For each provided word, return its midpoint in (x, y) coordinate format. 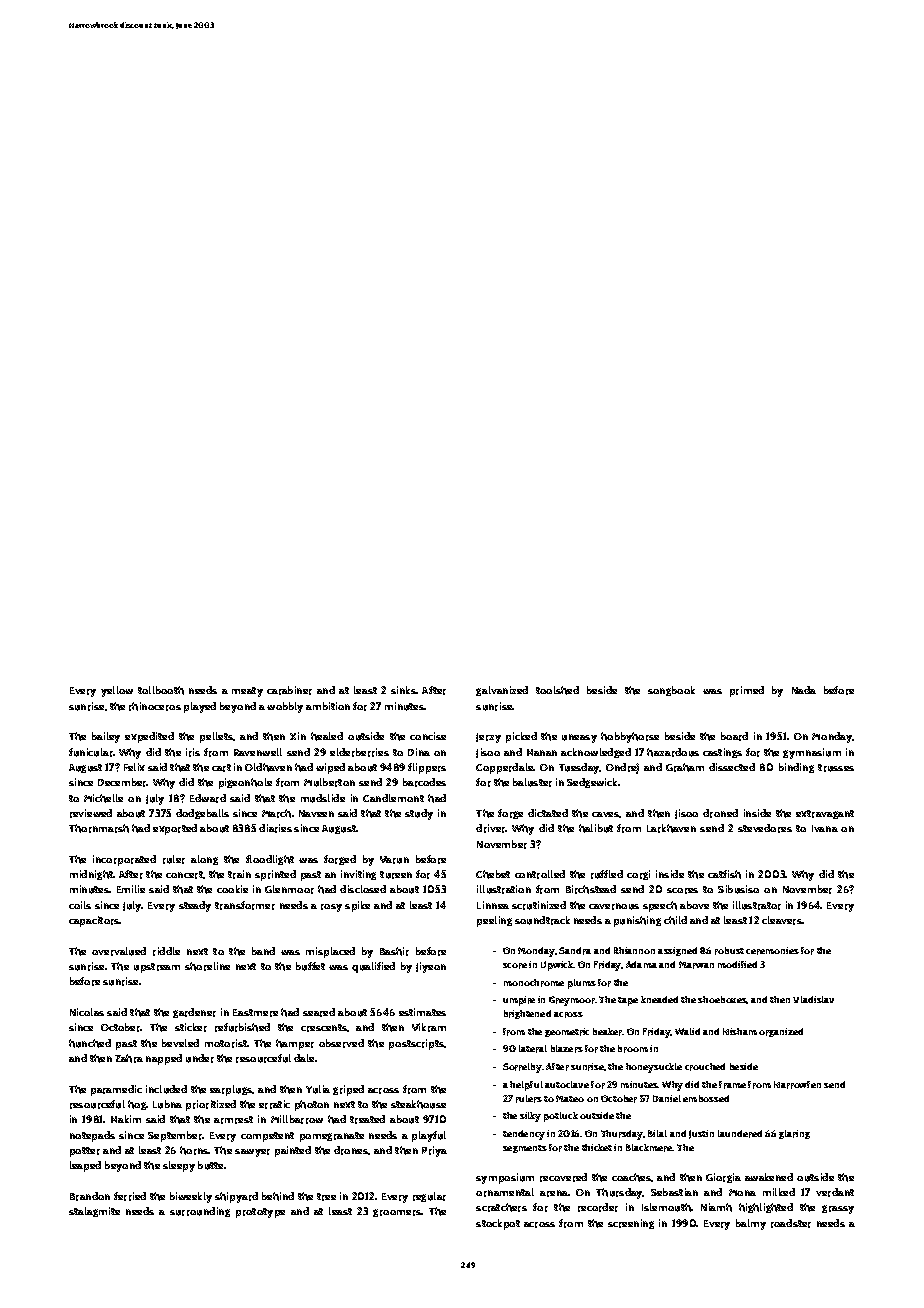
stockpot (498, 1224)
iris (193, 752)
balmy (751, 1224)
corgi (638, 875)
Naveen (316, 813)
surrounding (200, 1212)
